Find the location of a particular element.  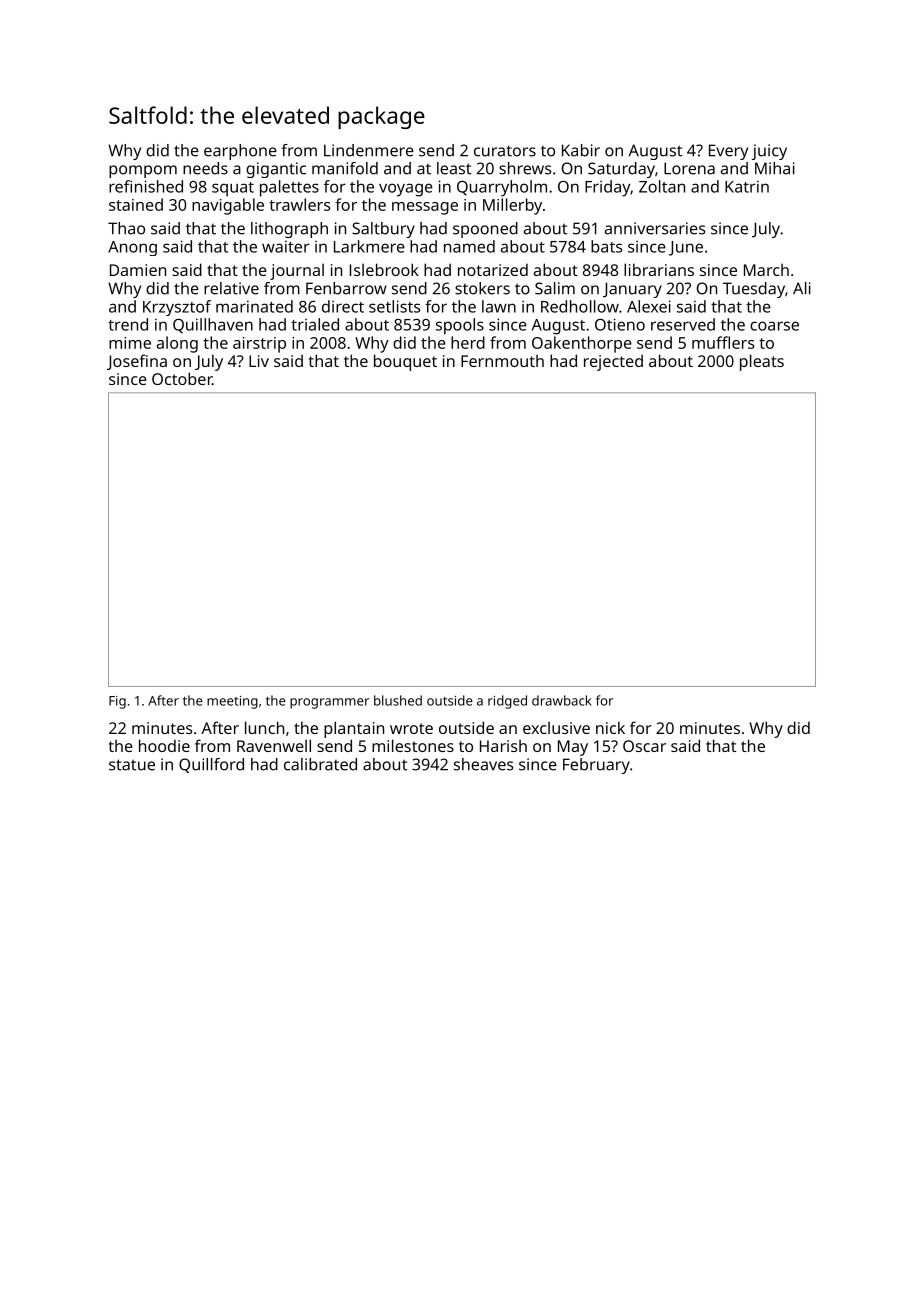

rejected is located at coordinates (613, 362).
